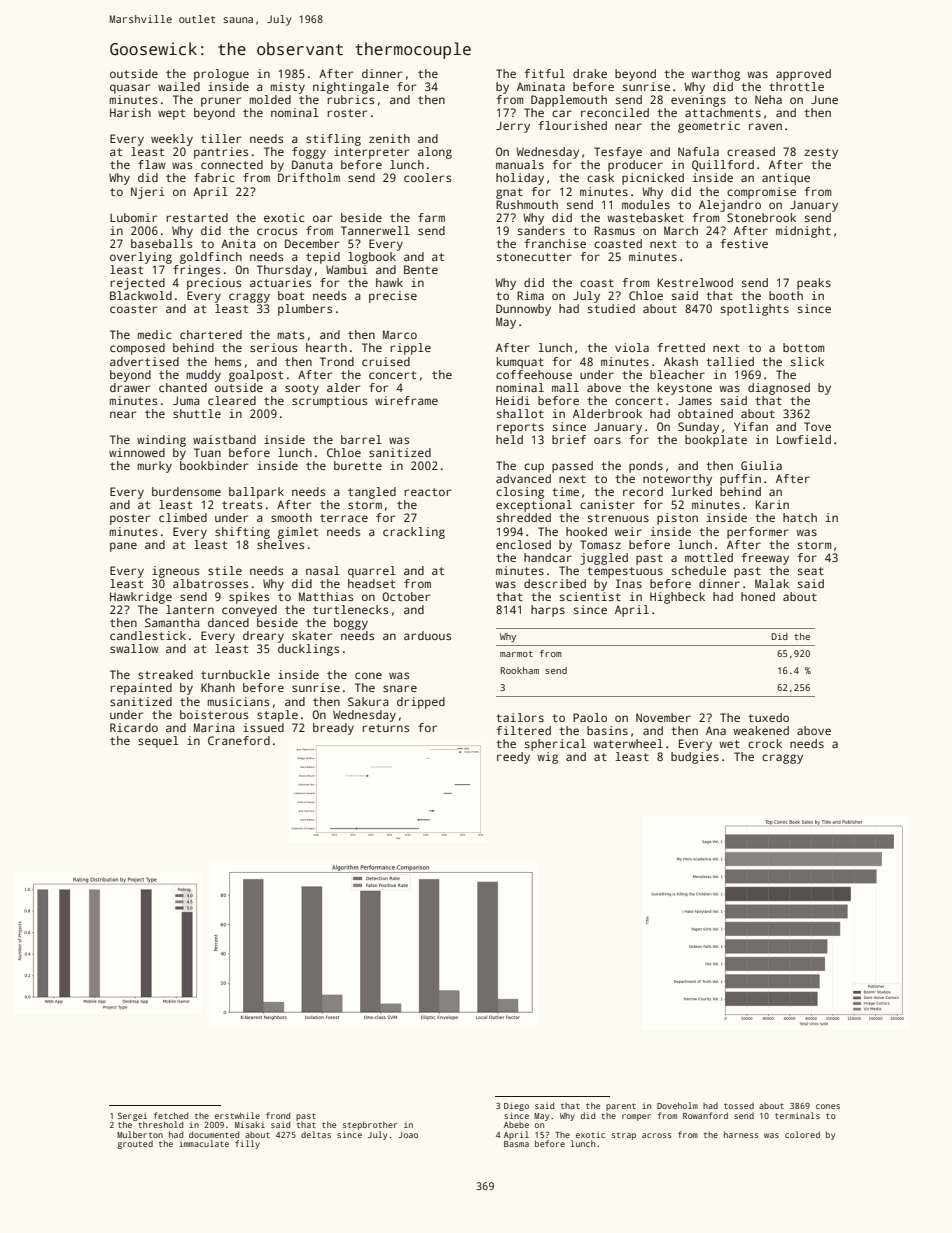 The width and height of the image is (952, 1233). Describe the element at coordinates (371, 153) in the image. I see `interpreter` at that location.
